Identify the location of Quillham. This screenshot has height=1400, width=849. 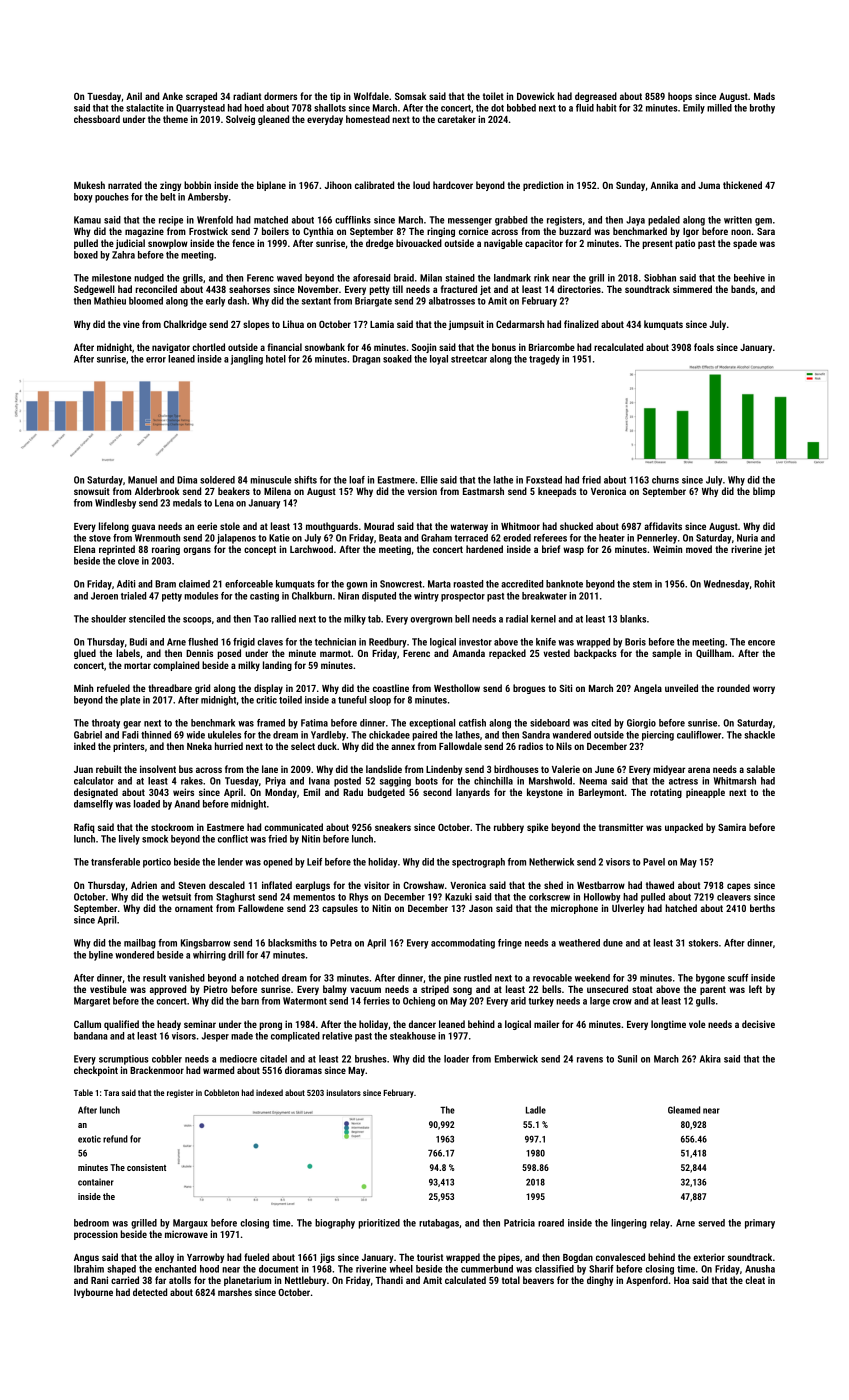
(713, 653).
